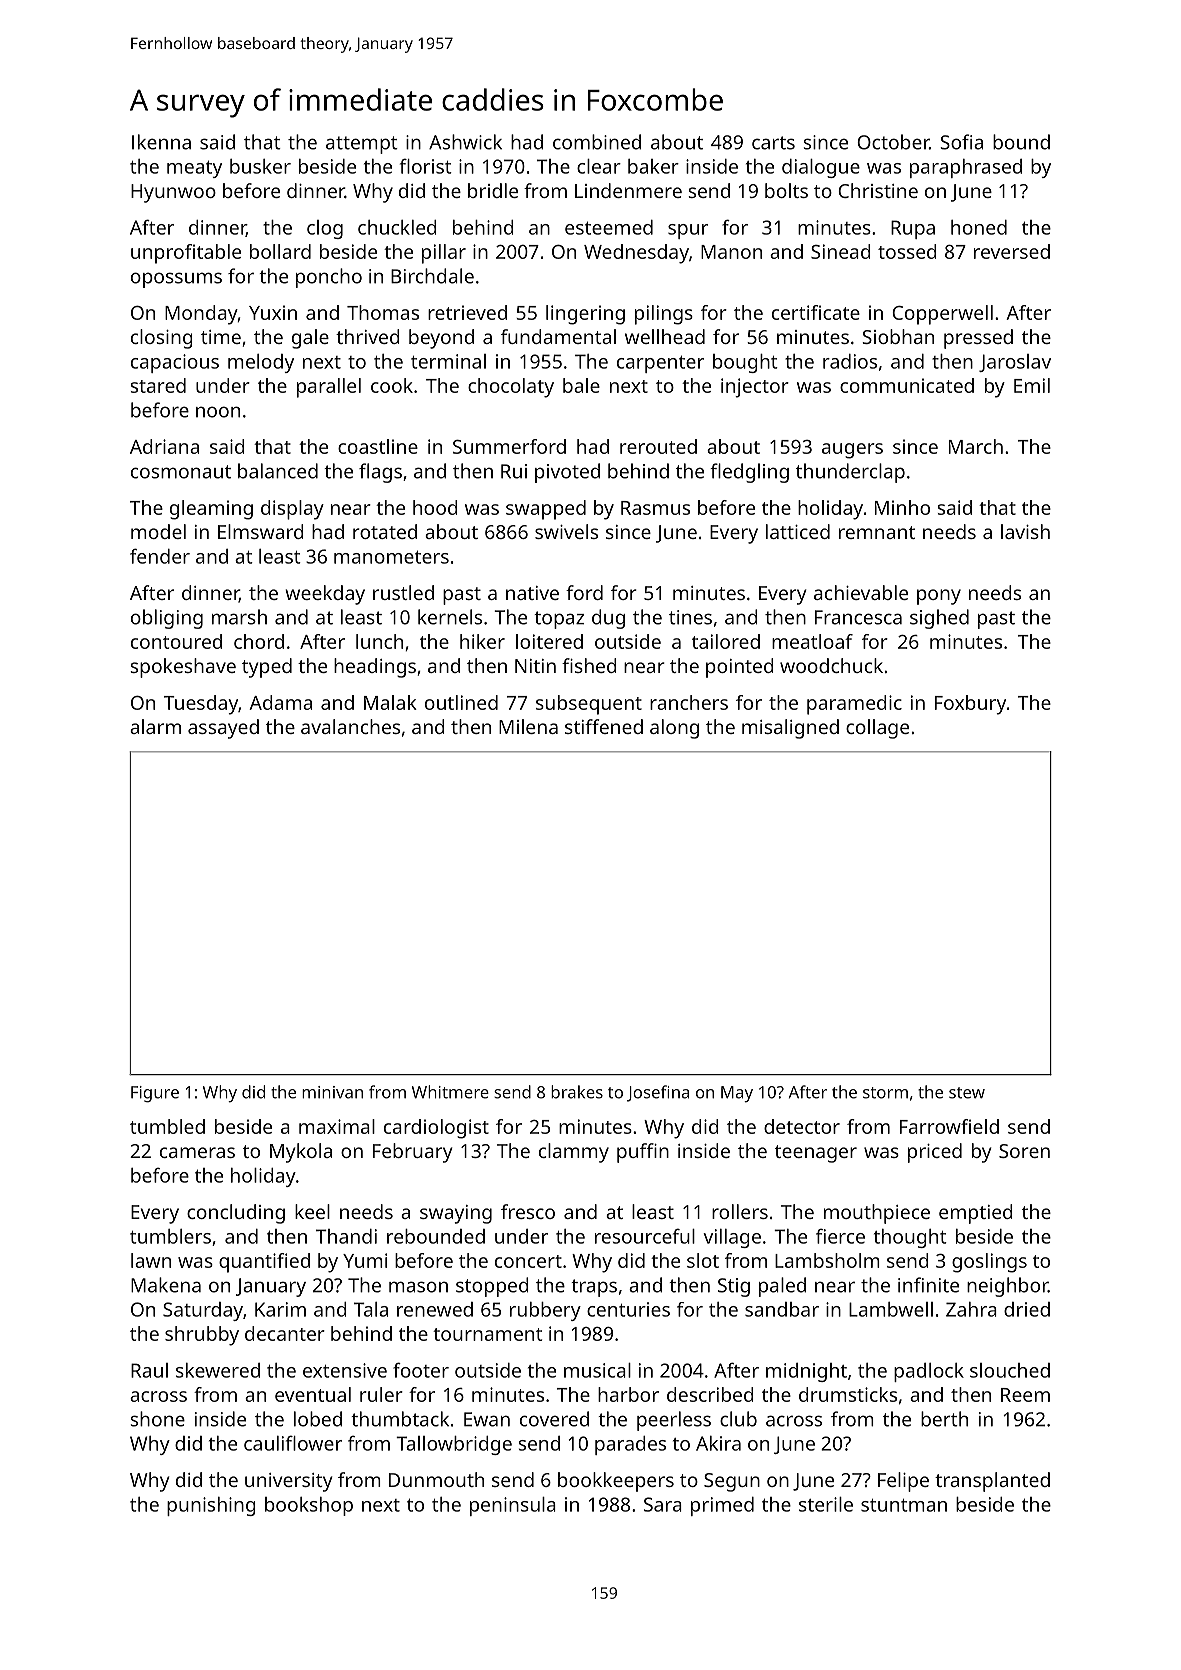 Image resolution: width=1181 pixels, height=1670 pixels. I want to click on Foxbury, so click(970, 705).
